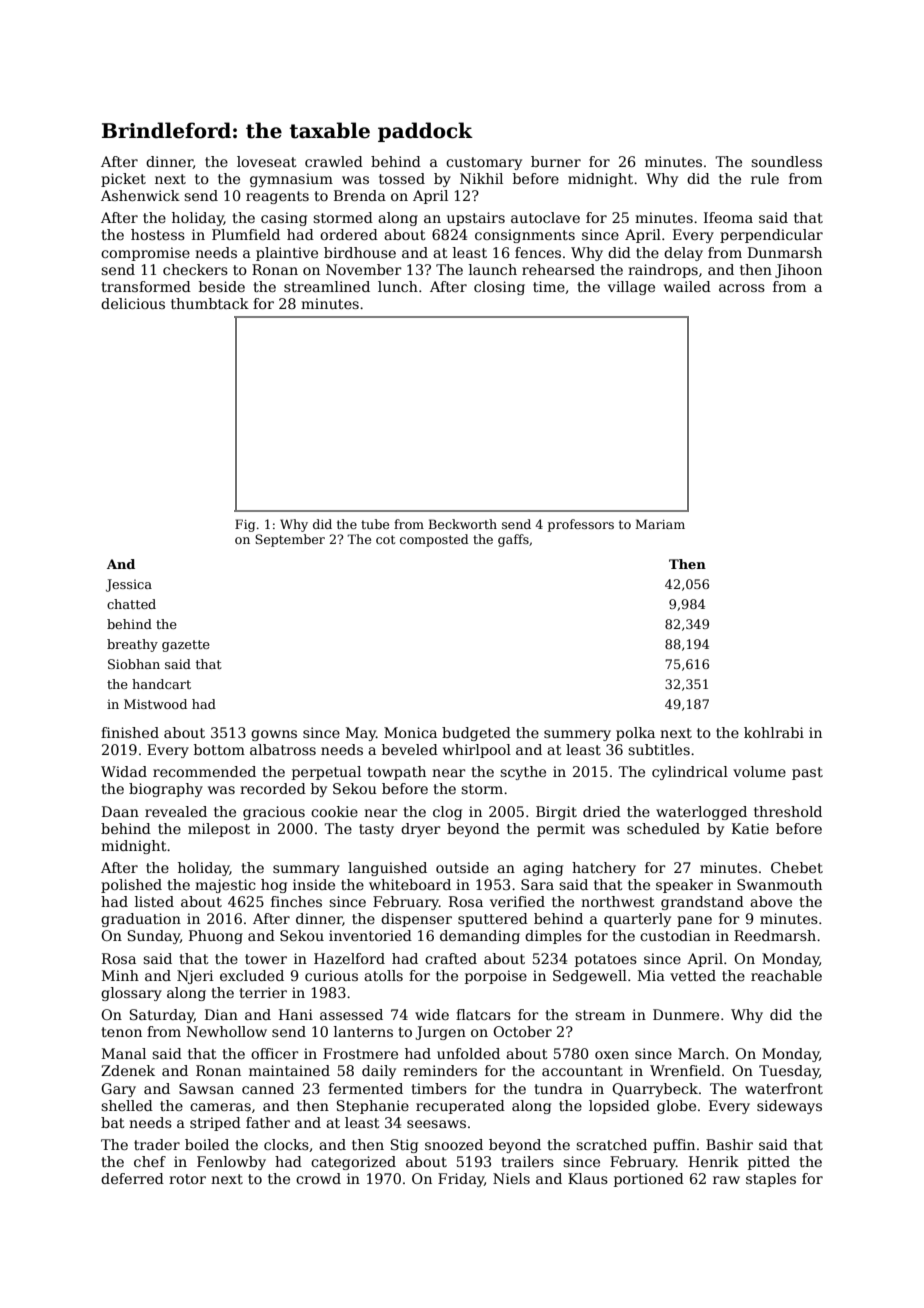 This screenshot has height=1308, width=924. Describe the element at coordinates (462, 867) in the screenshot. I see `outside` at that location.
